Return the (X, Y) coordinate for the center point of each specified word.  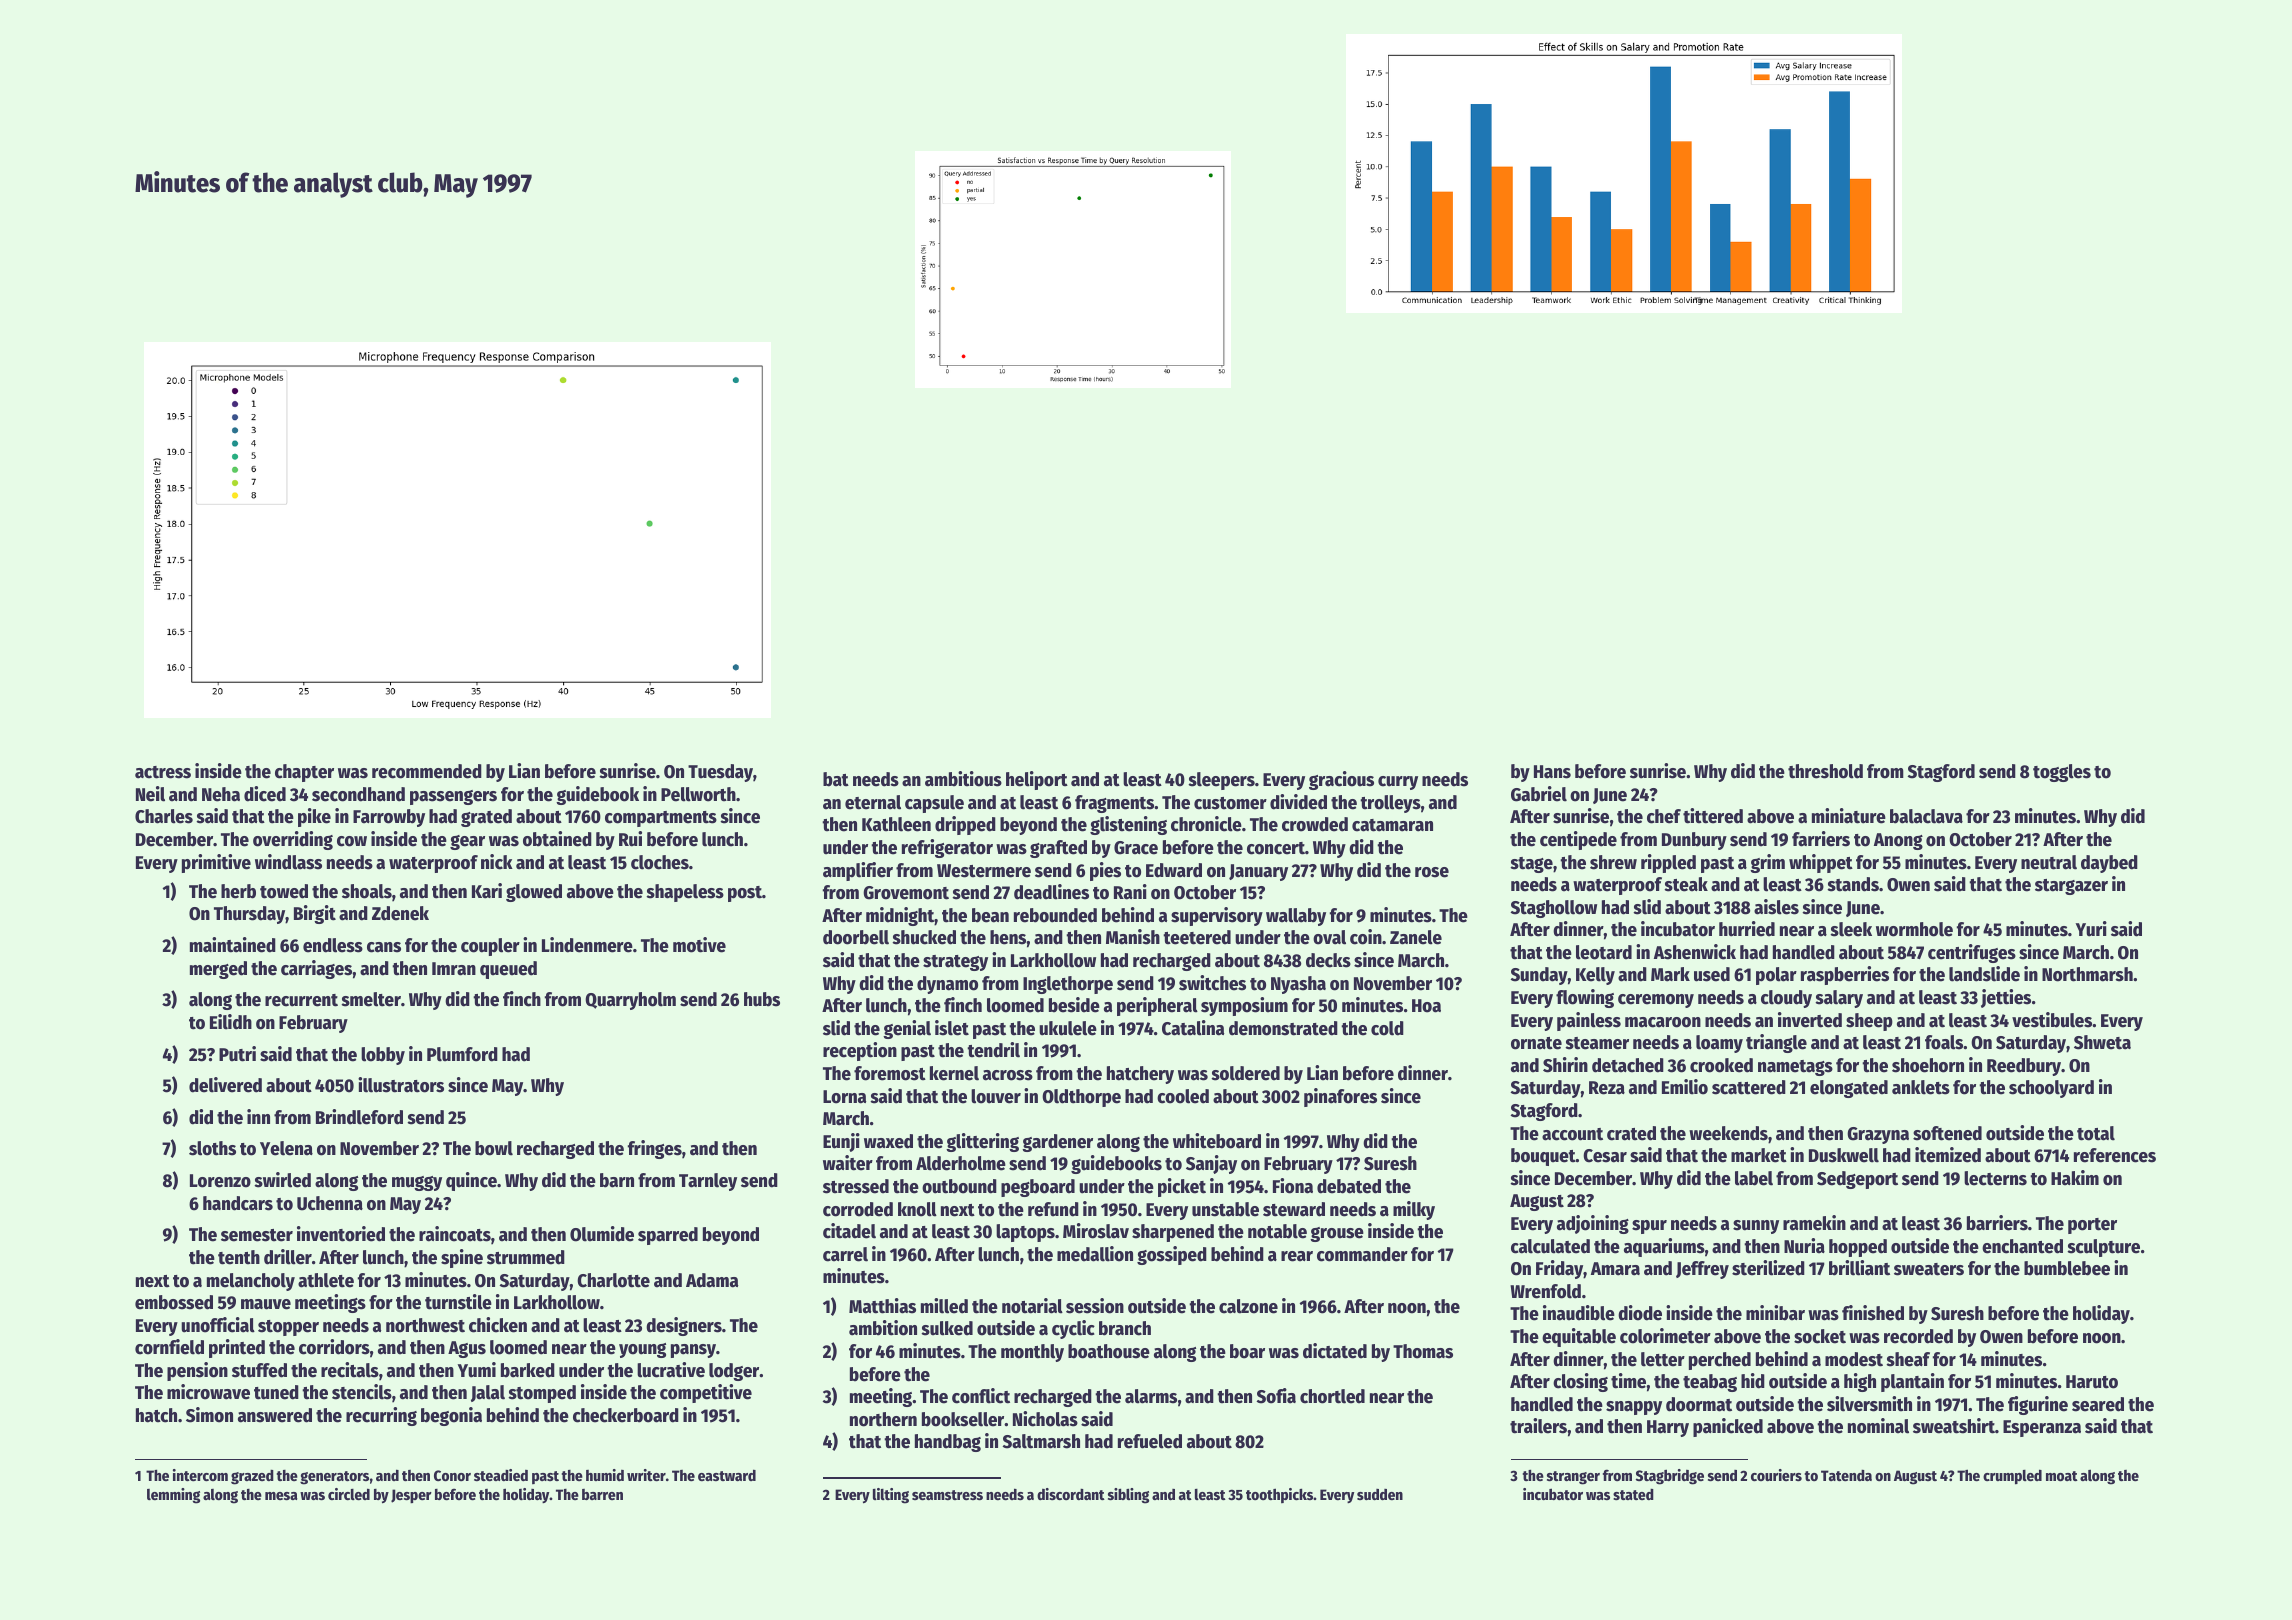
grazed (252, 1477)
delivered (225, 1085)
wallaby (1296, 917)
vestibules (2052, 1020)
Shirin (1565, 1065)
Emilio (1685, 1087)
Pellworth (698, 794)
